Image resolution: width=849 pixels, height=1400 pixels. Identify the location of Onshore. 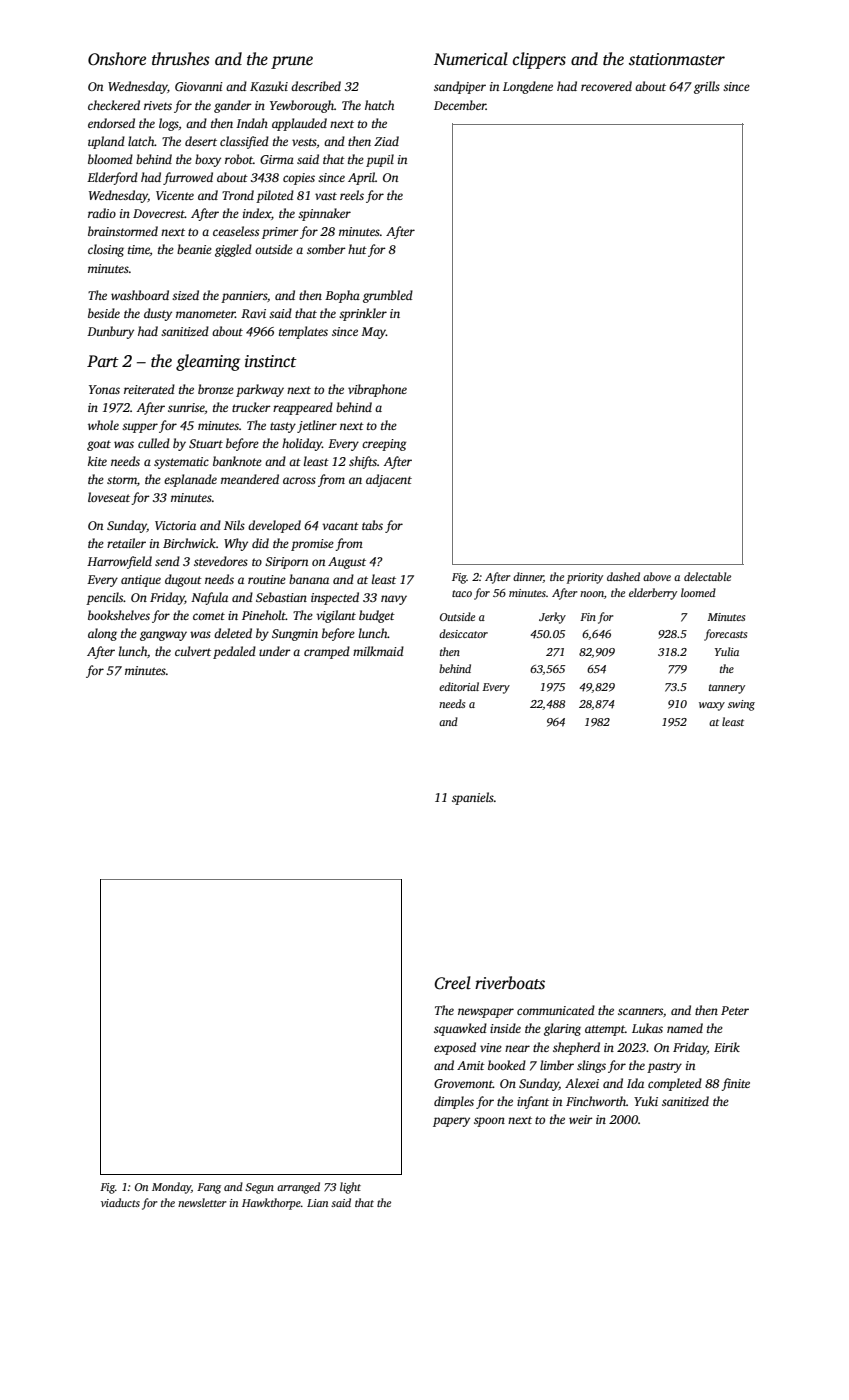
(117, 59).
